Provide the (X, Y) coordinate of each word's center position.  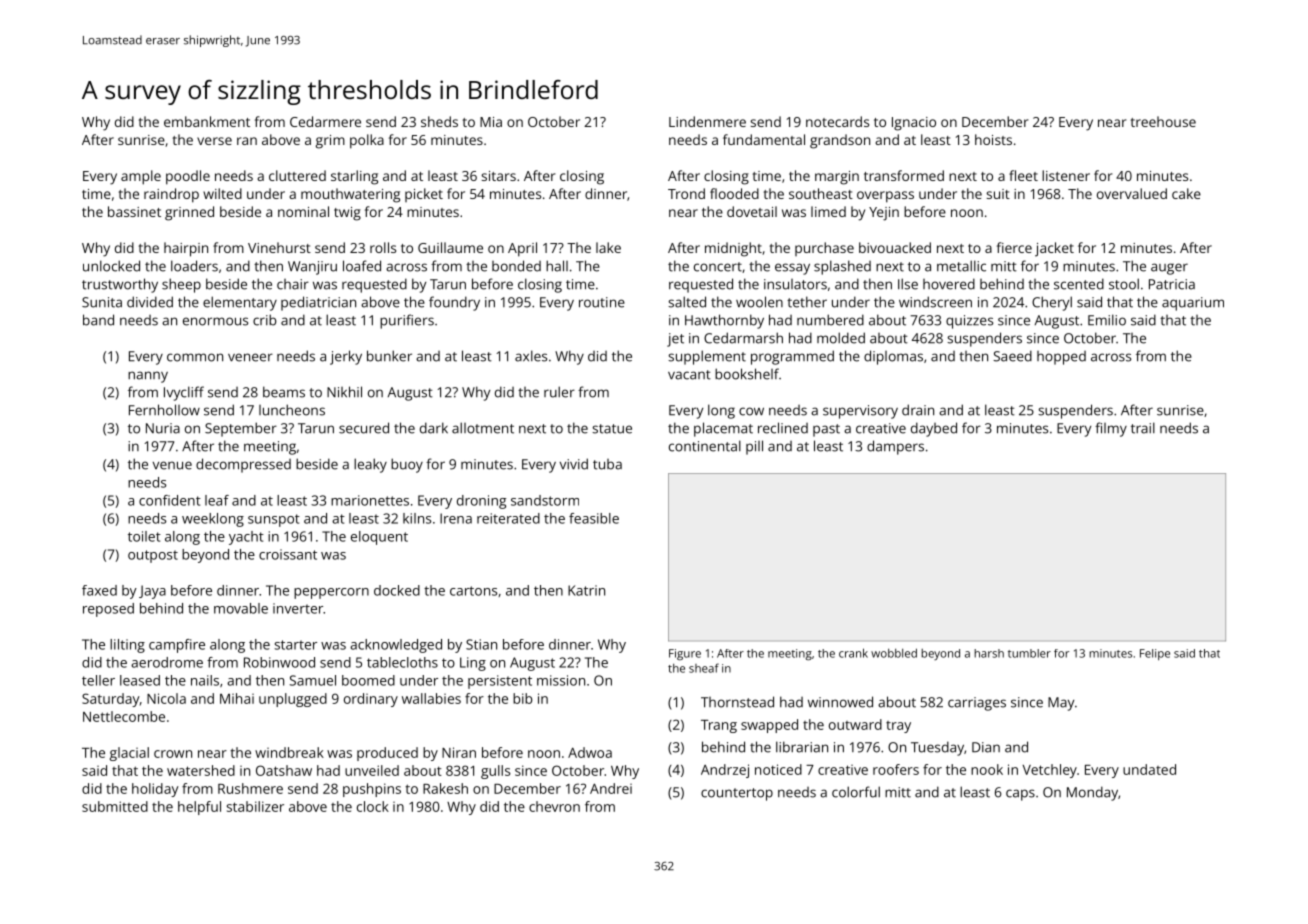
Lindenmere (707, 121)
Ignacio (914, 124)
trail (1143, 428)
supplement (707, 357)
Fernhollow (164, 410)
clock (373, 806)
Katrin (586, 590)
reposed (108, 610)
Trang (719, 726)
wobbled (894, 653)
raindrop (171, 195)
